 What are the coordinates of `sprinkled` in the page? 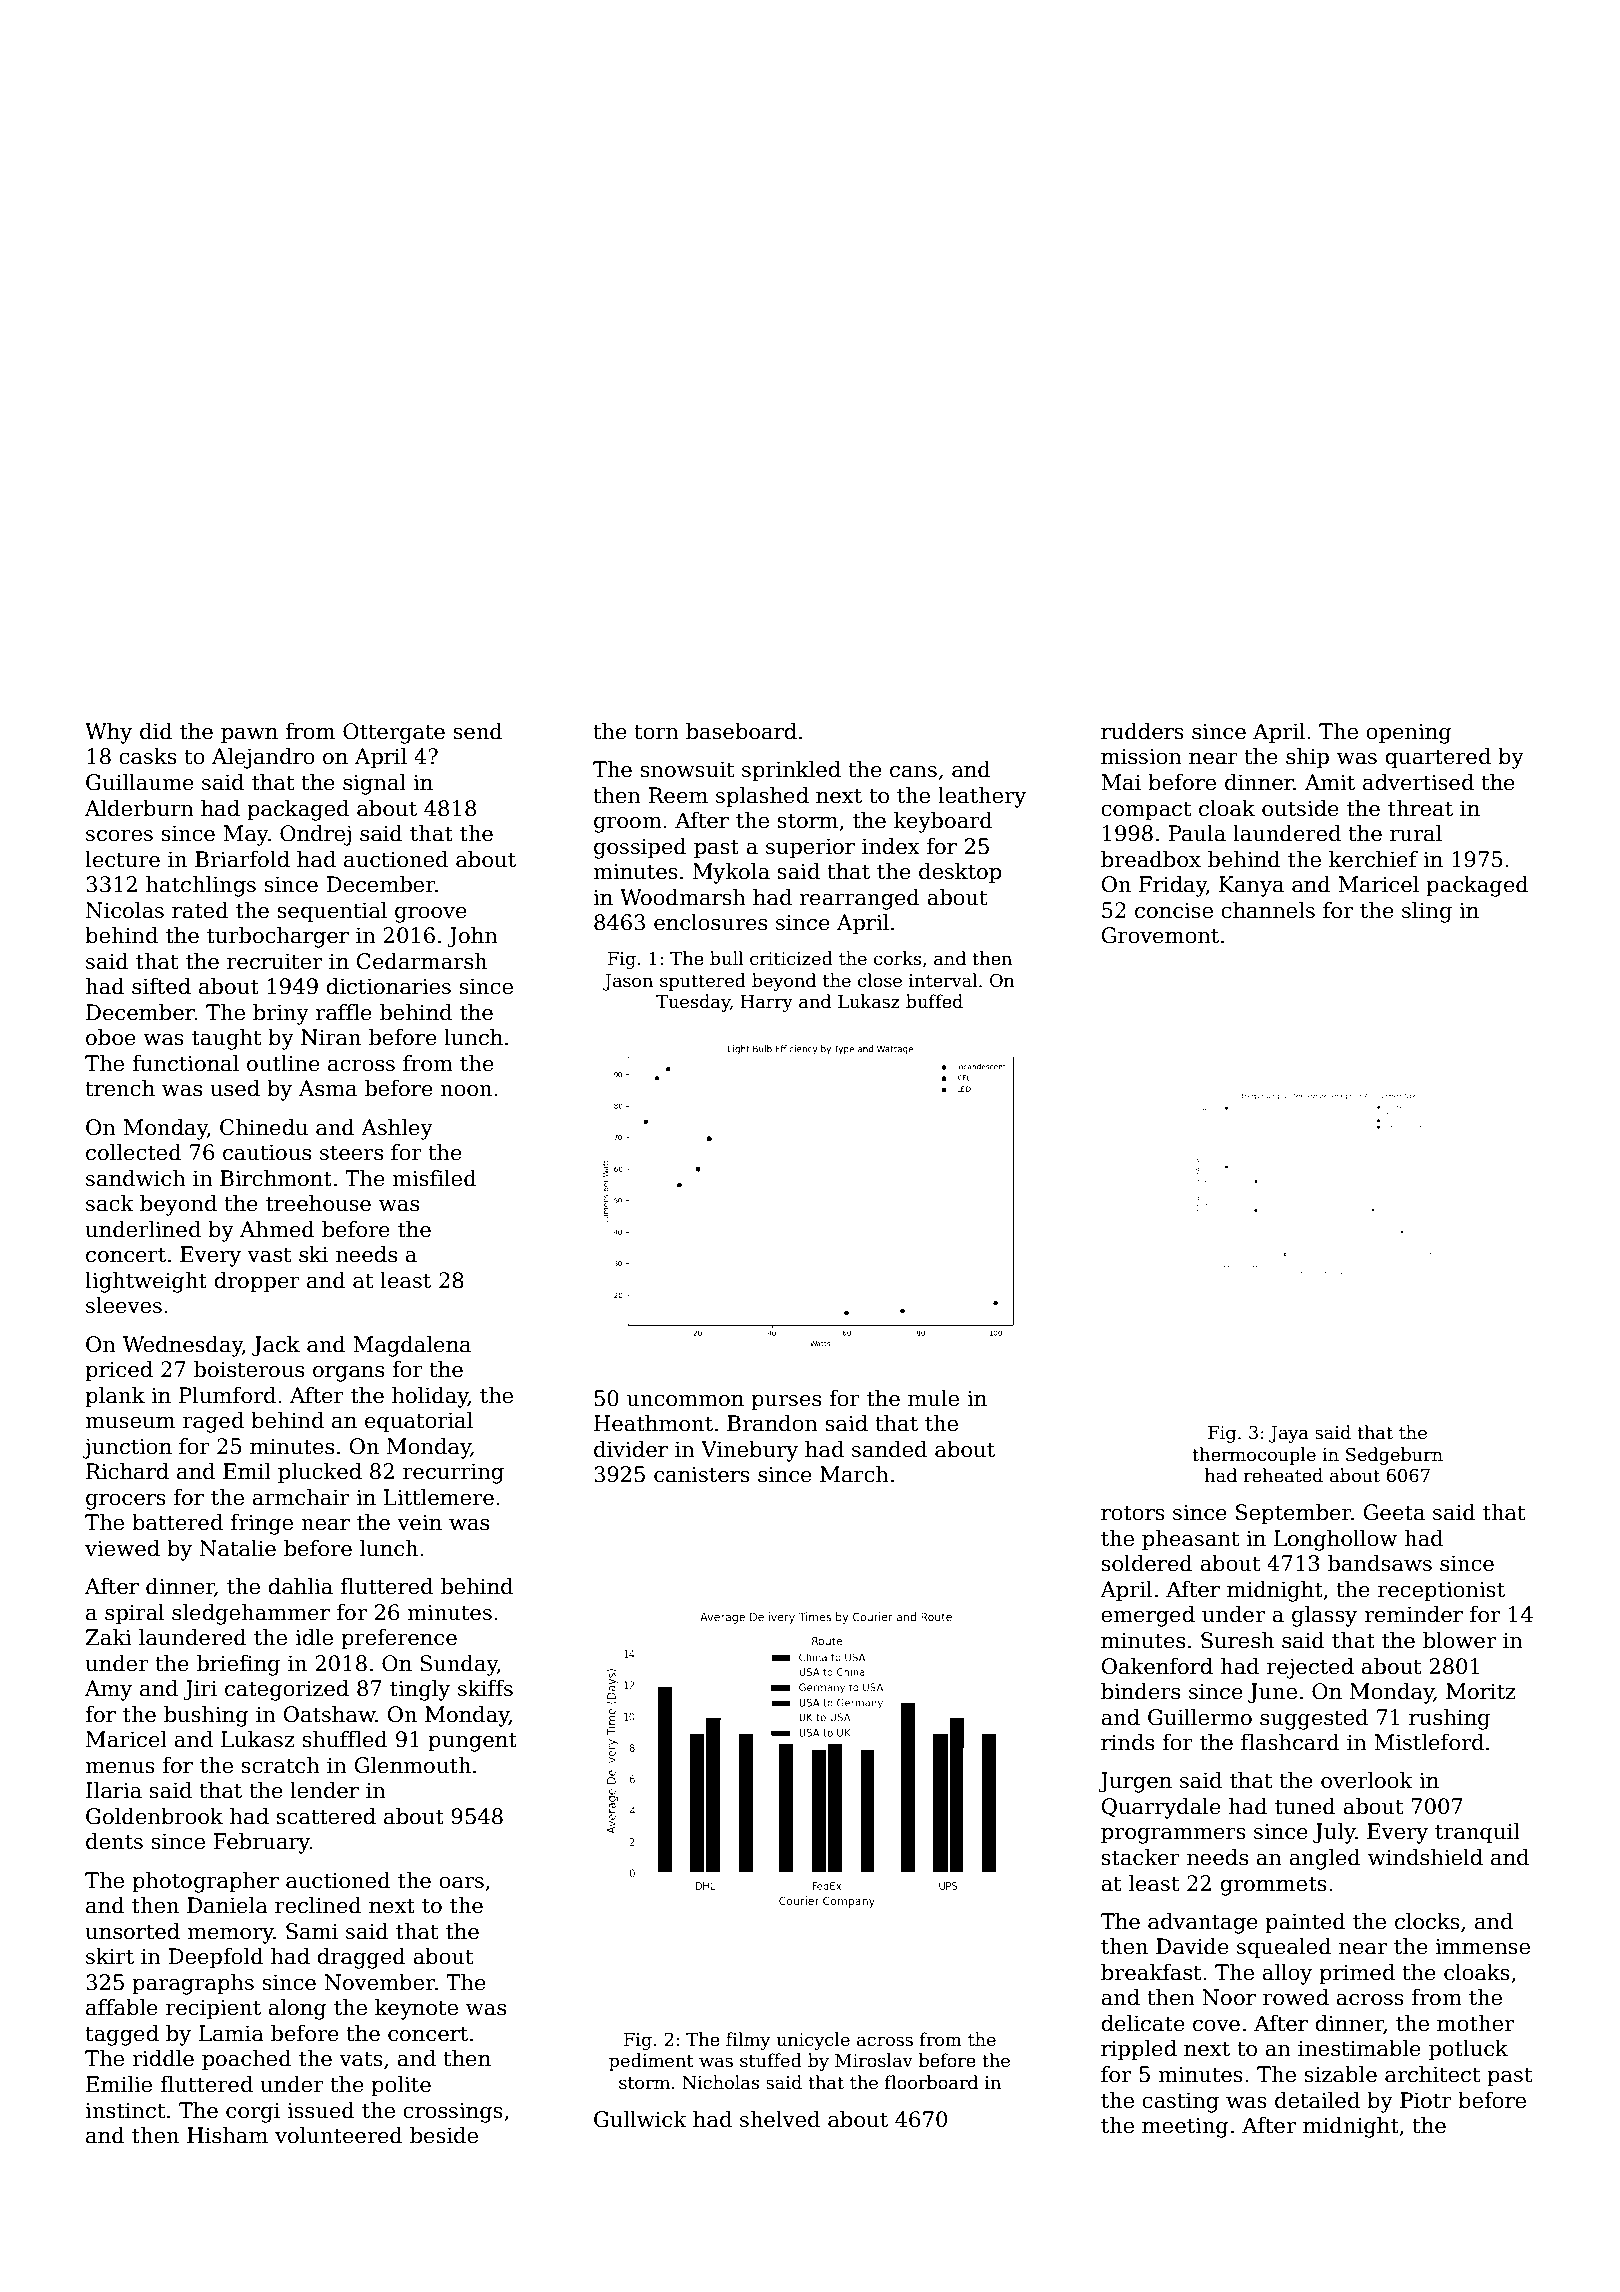 It's located at (791, 771).
